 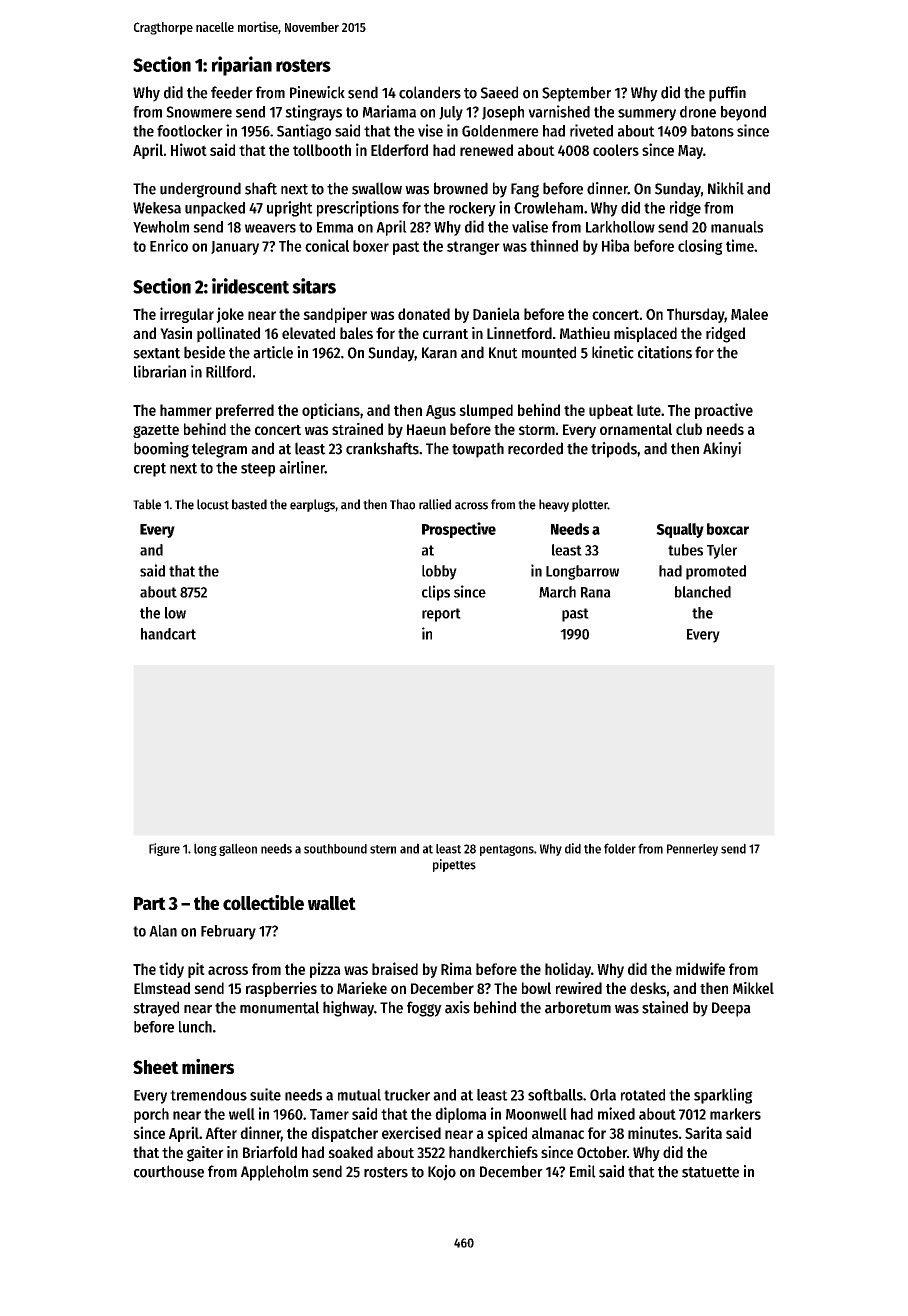 I want to click on puffin, so click(x=727, y=94).
